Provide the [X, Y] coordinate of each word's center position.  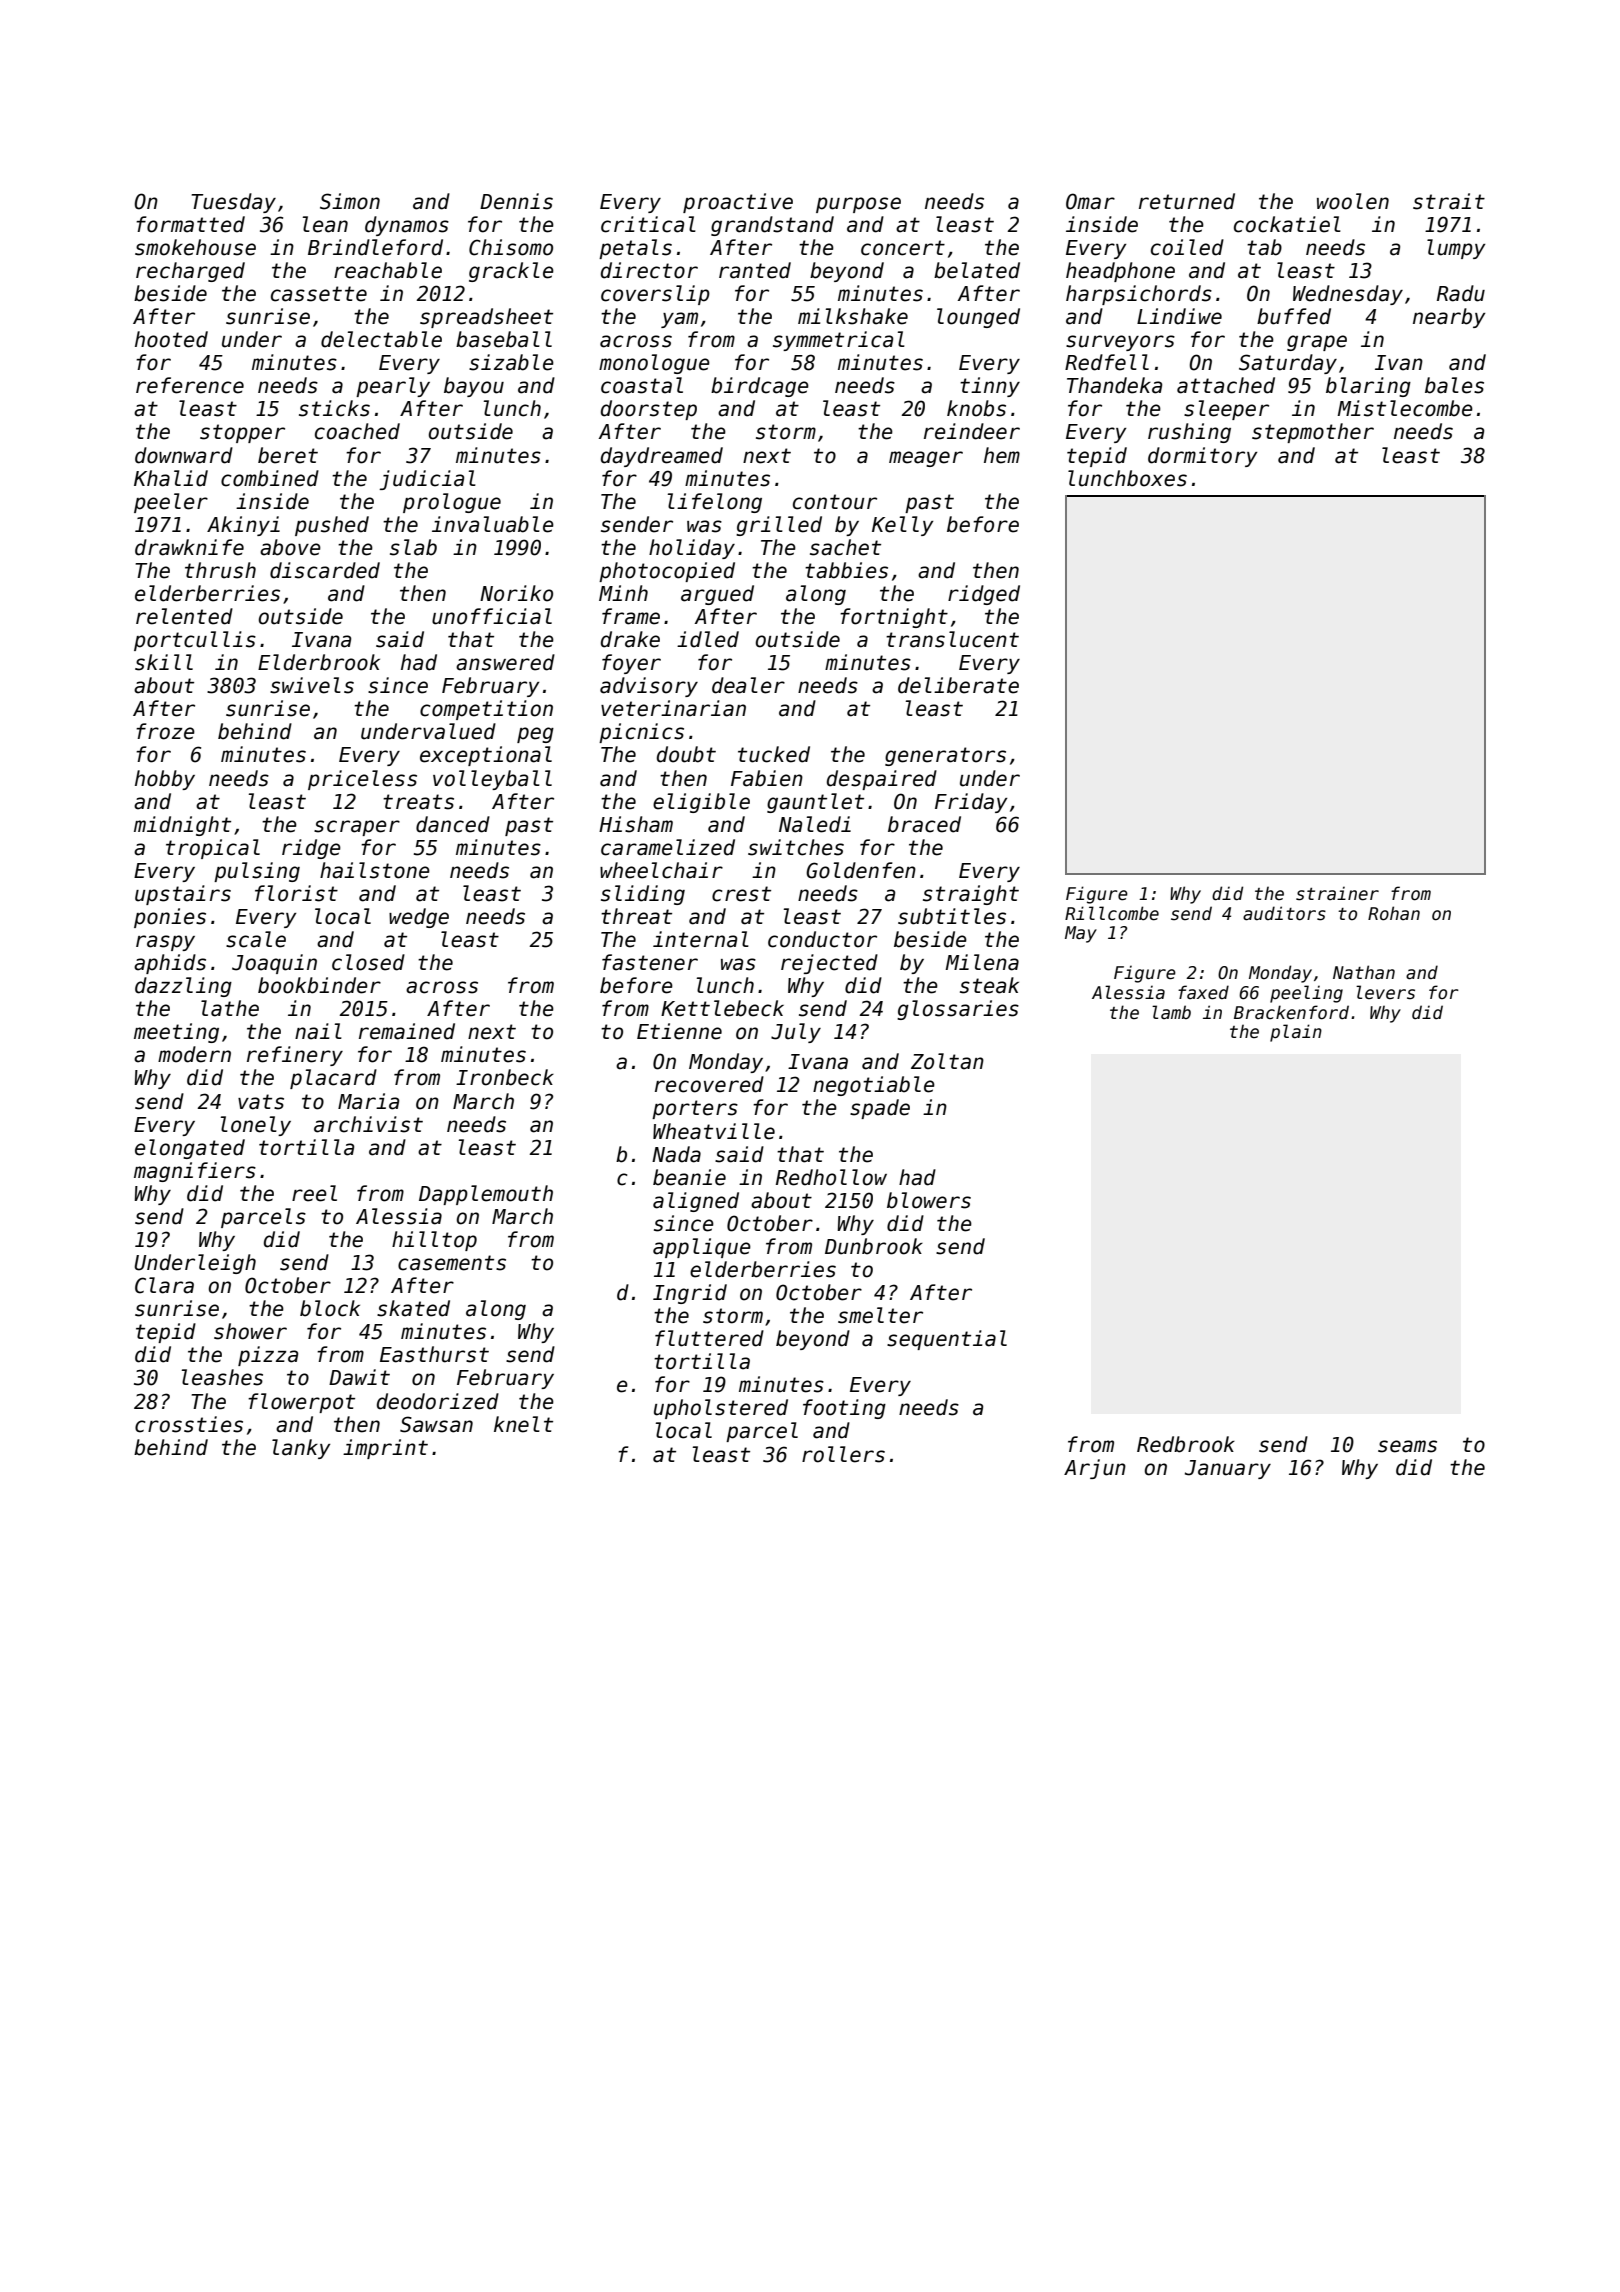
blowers [929, 1200]
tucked [774, 754]
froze [165, 731]
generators [945, 756]
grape [1317, 343]
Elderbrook [319, 662]
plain [1296, 1033]
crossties [189, 1424]
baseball [504, 339]
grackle [511, 272]
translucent [952, 639]
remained [407, 1031]
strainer [1337, 893]
